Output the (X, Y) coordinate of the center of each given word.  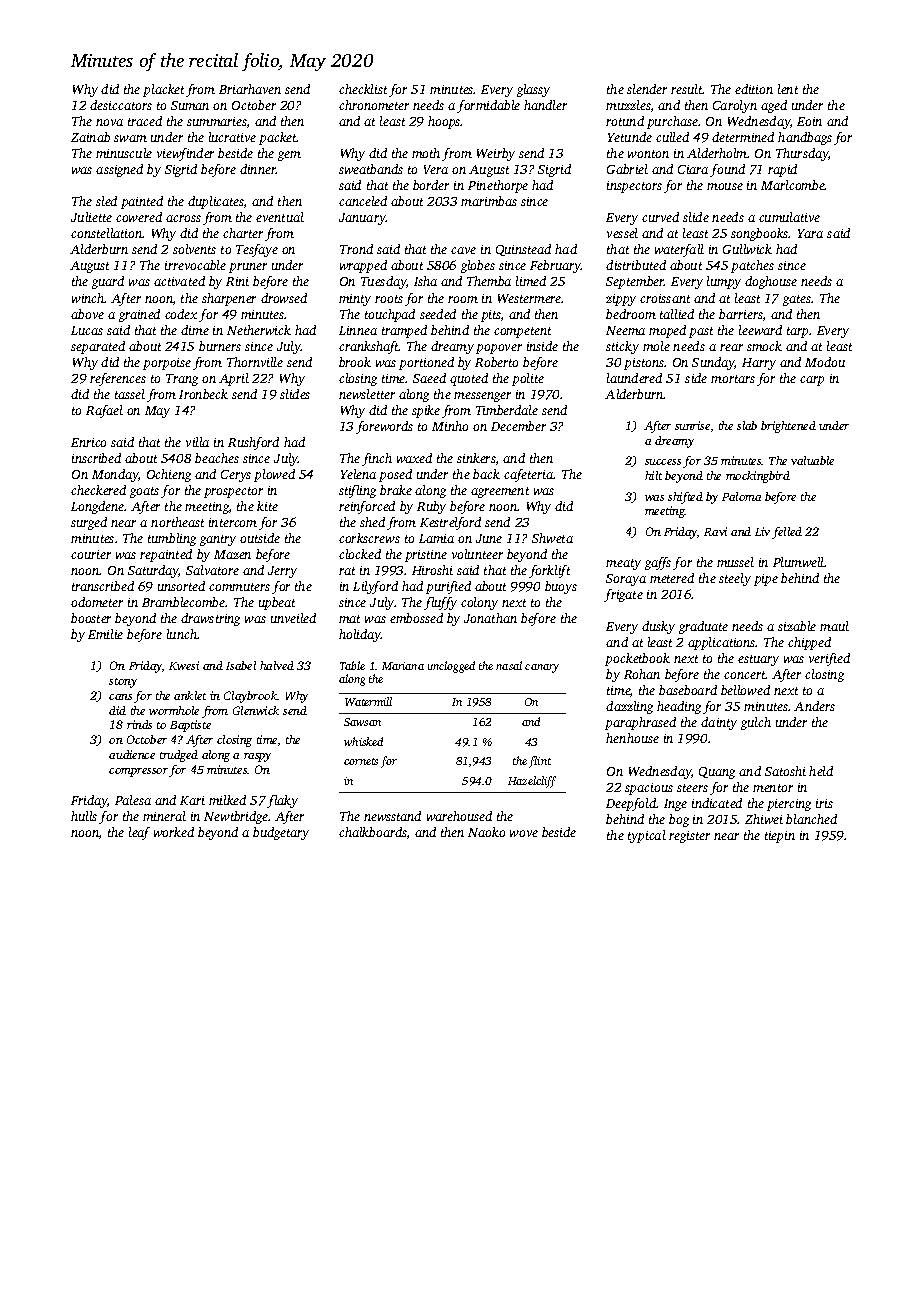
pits (491, 316)
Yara (810, 233)
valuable (812, 460)
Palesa (133, 800)
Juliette (91, 217)
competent (522, 332)
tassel (130, 394)
